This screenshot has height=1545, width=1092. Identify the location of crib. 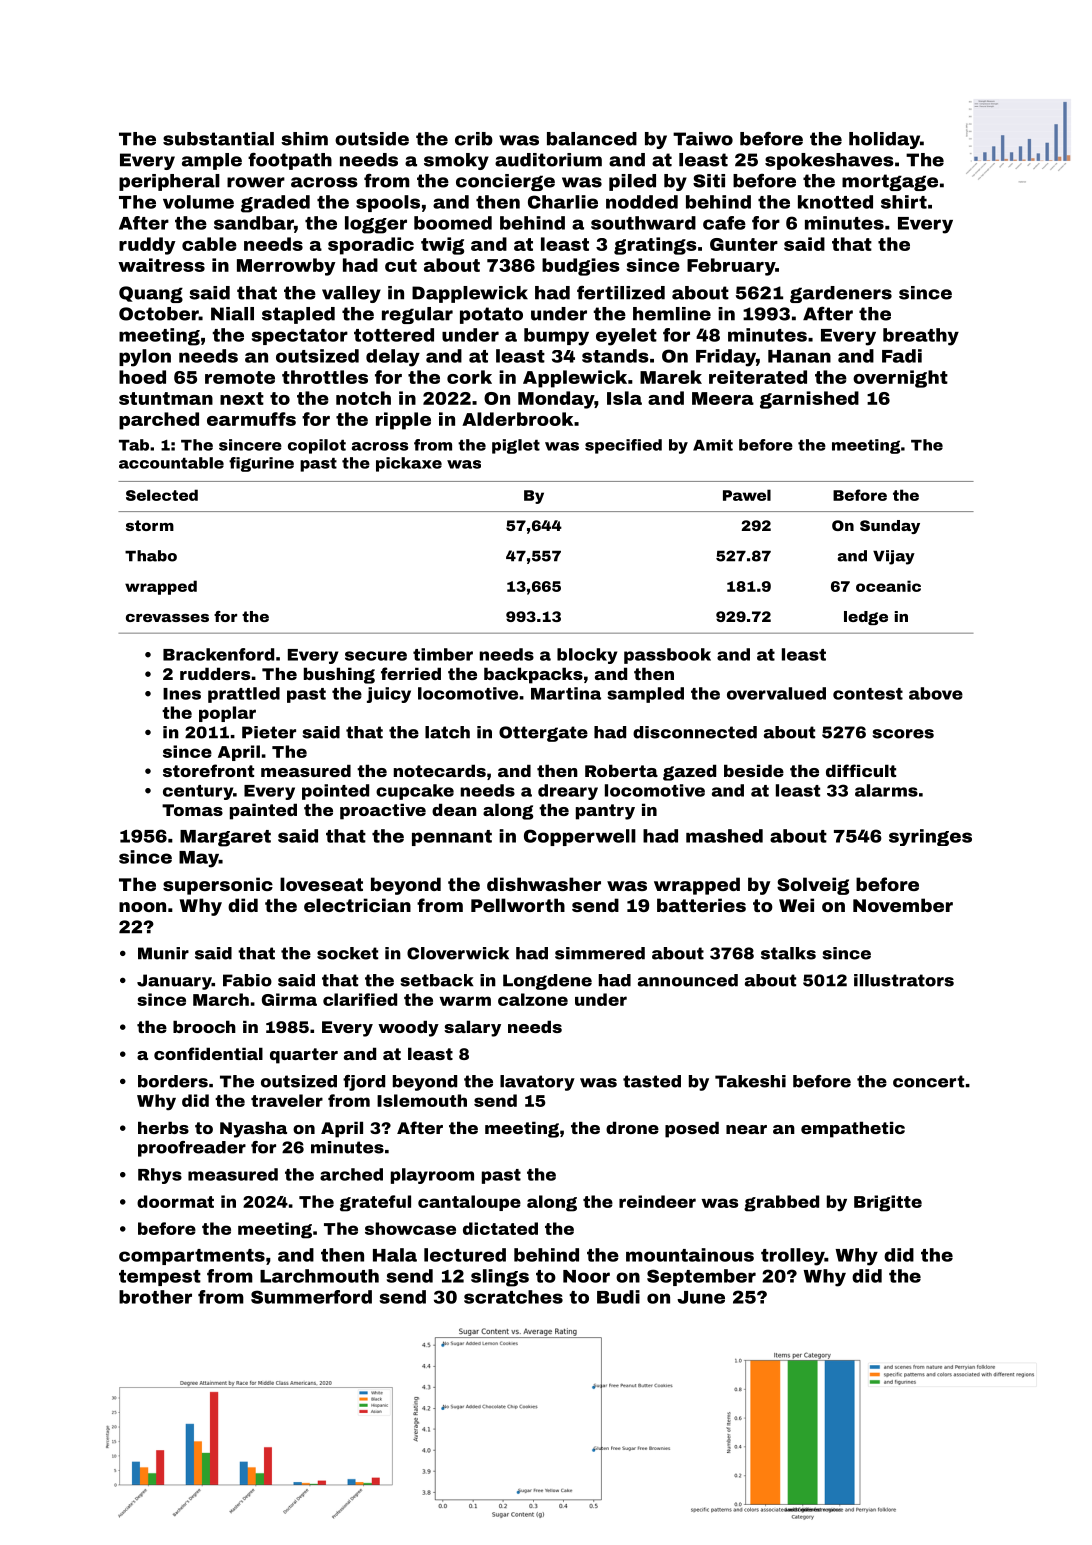
(474, 139).
